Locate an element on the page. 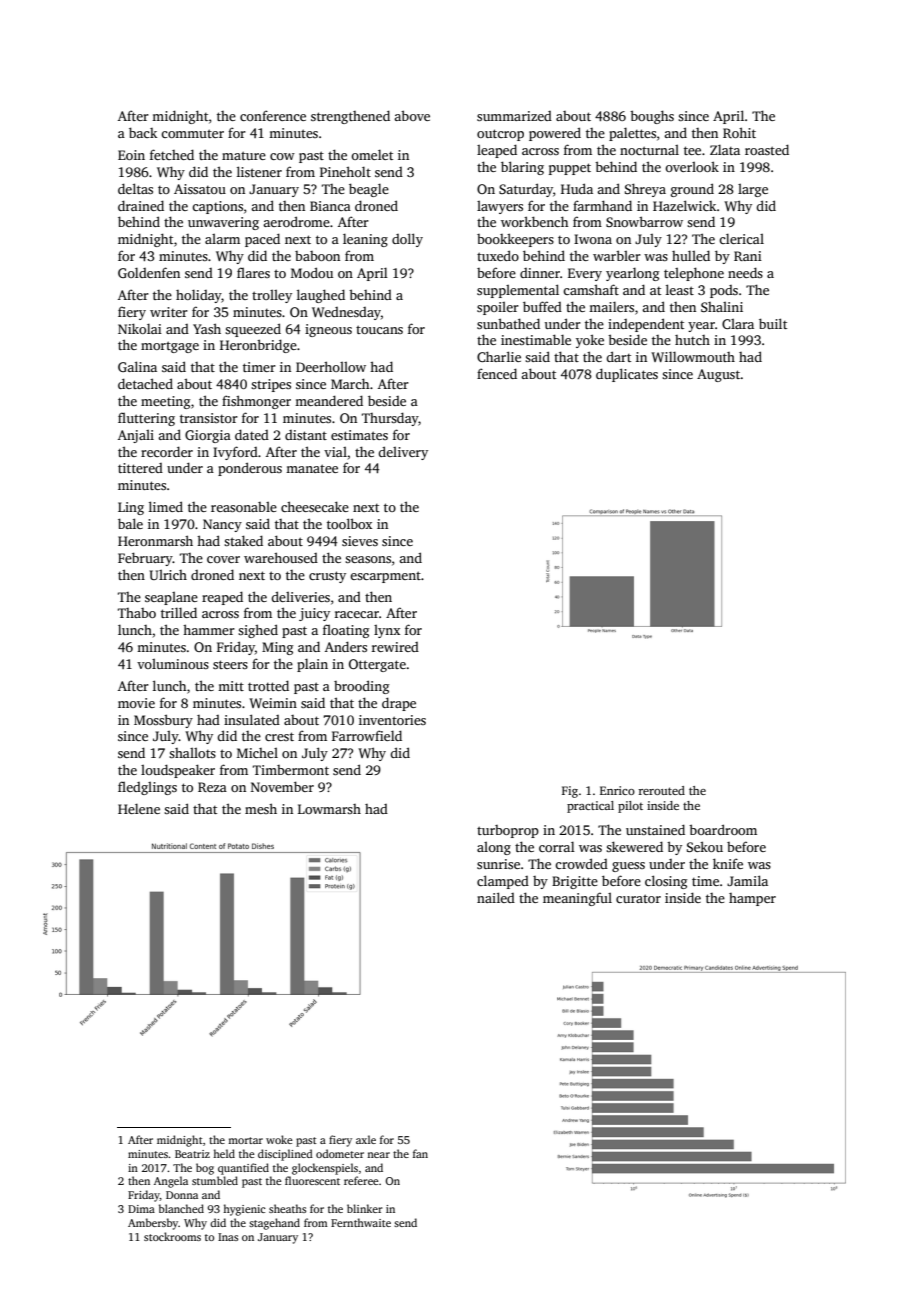  rerouted is located at coordinates (661, 790).
